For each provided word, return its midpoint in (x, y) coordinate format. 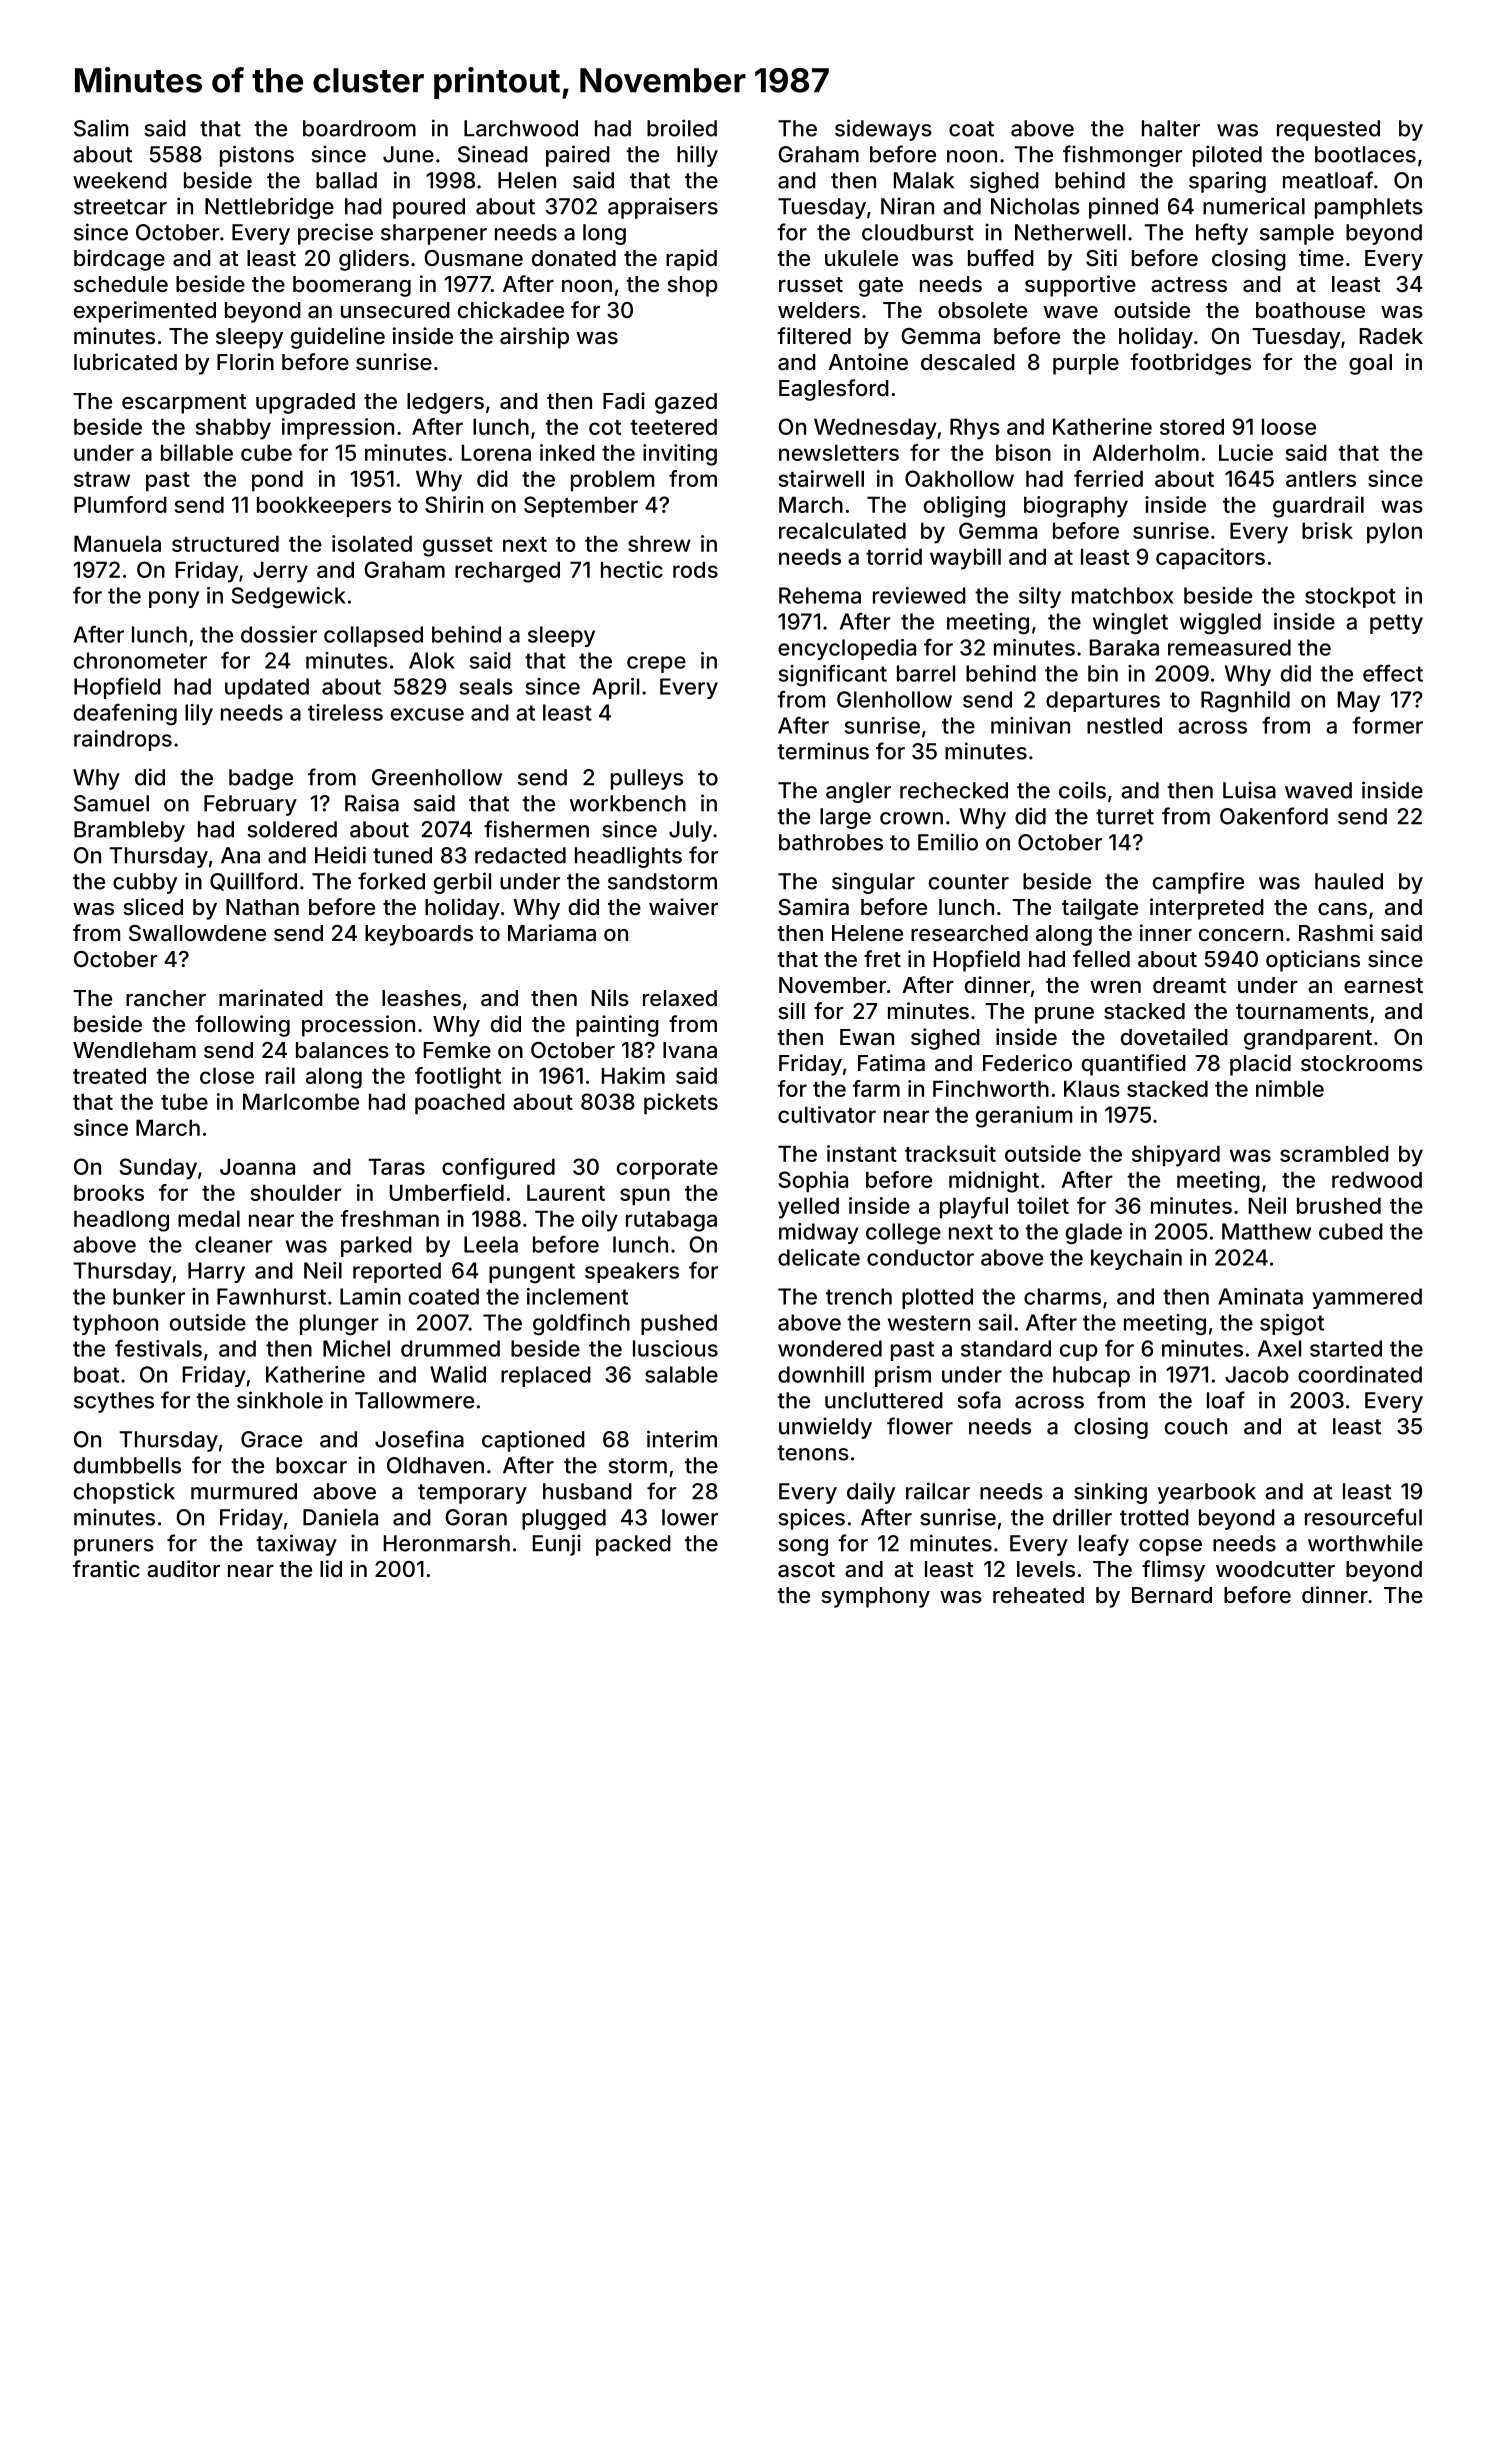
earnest (1383, 986)
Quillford (253, 881)
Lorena (496, 452)
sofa (979, 1400)
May (1359, 701)
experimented (145, 312)
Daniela (340, 1517)
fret (882, 958)
